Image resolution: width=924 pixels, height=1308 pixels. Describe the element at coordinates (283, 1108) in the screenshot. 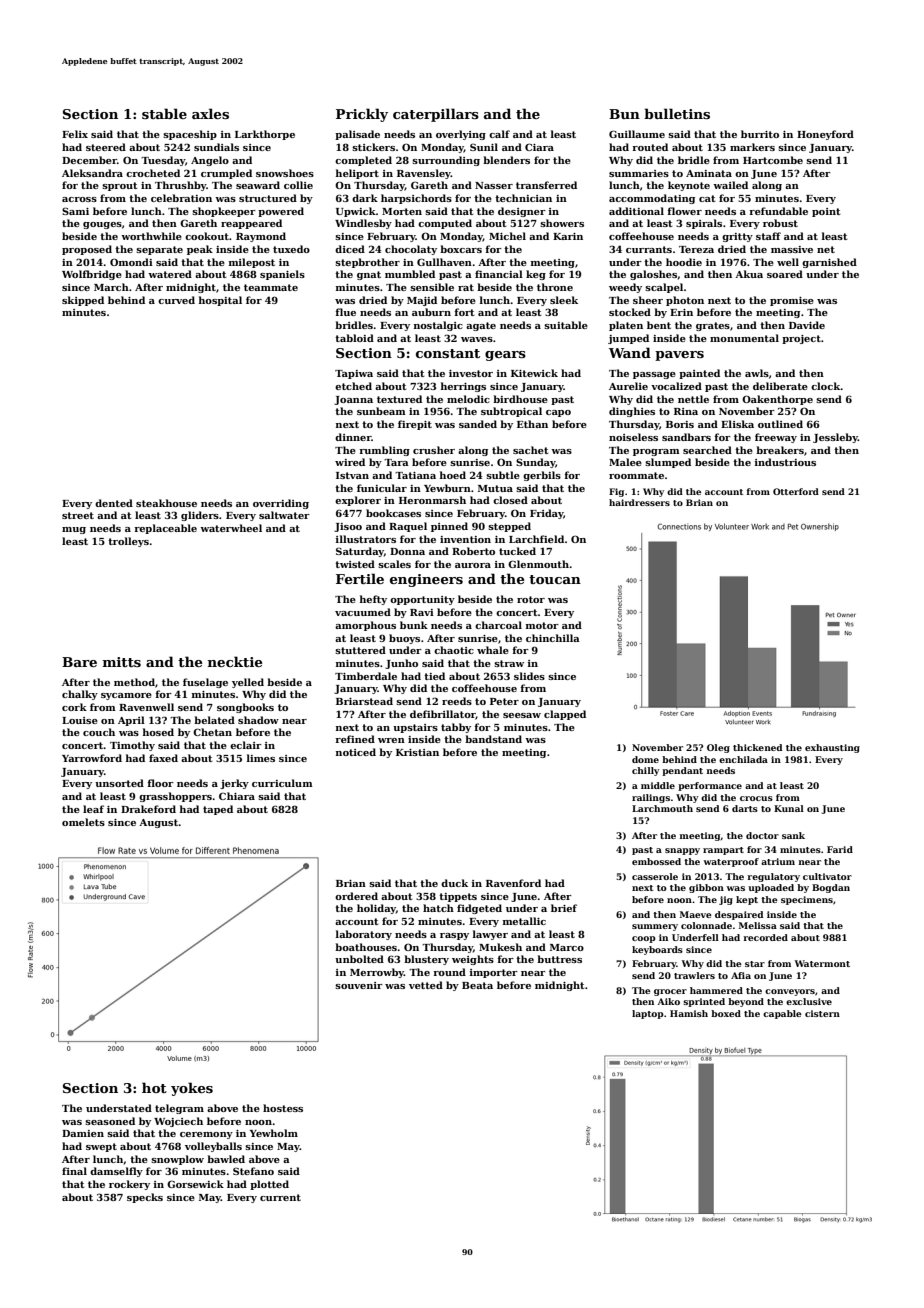

I see `hostess` at that location.
